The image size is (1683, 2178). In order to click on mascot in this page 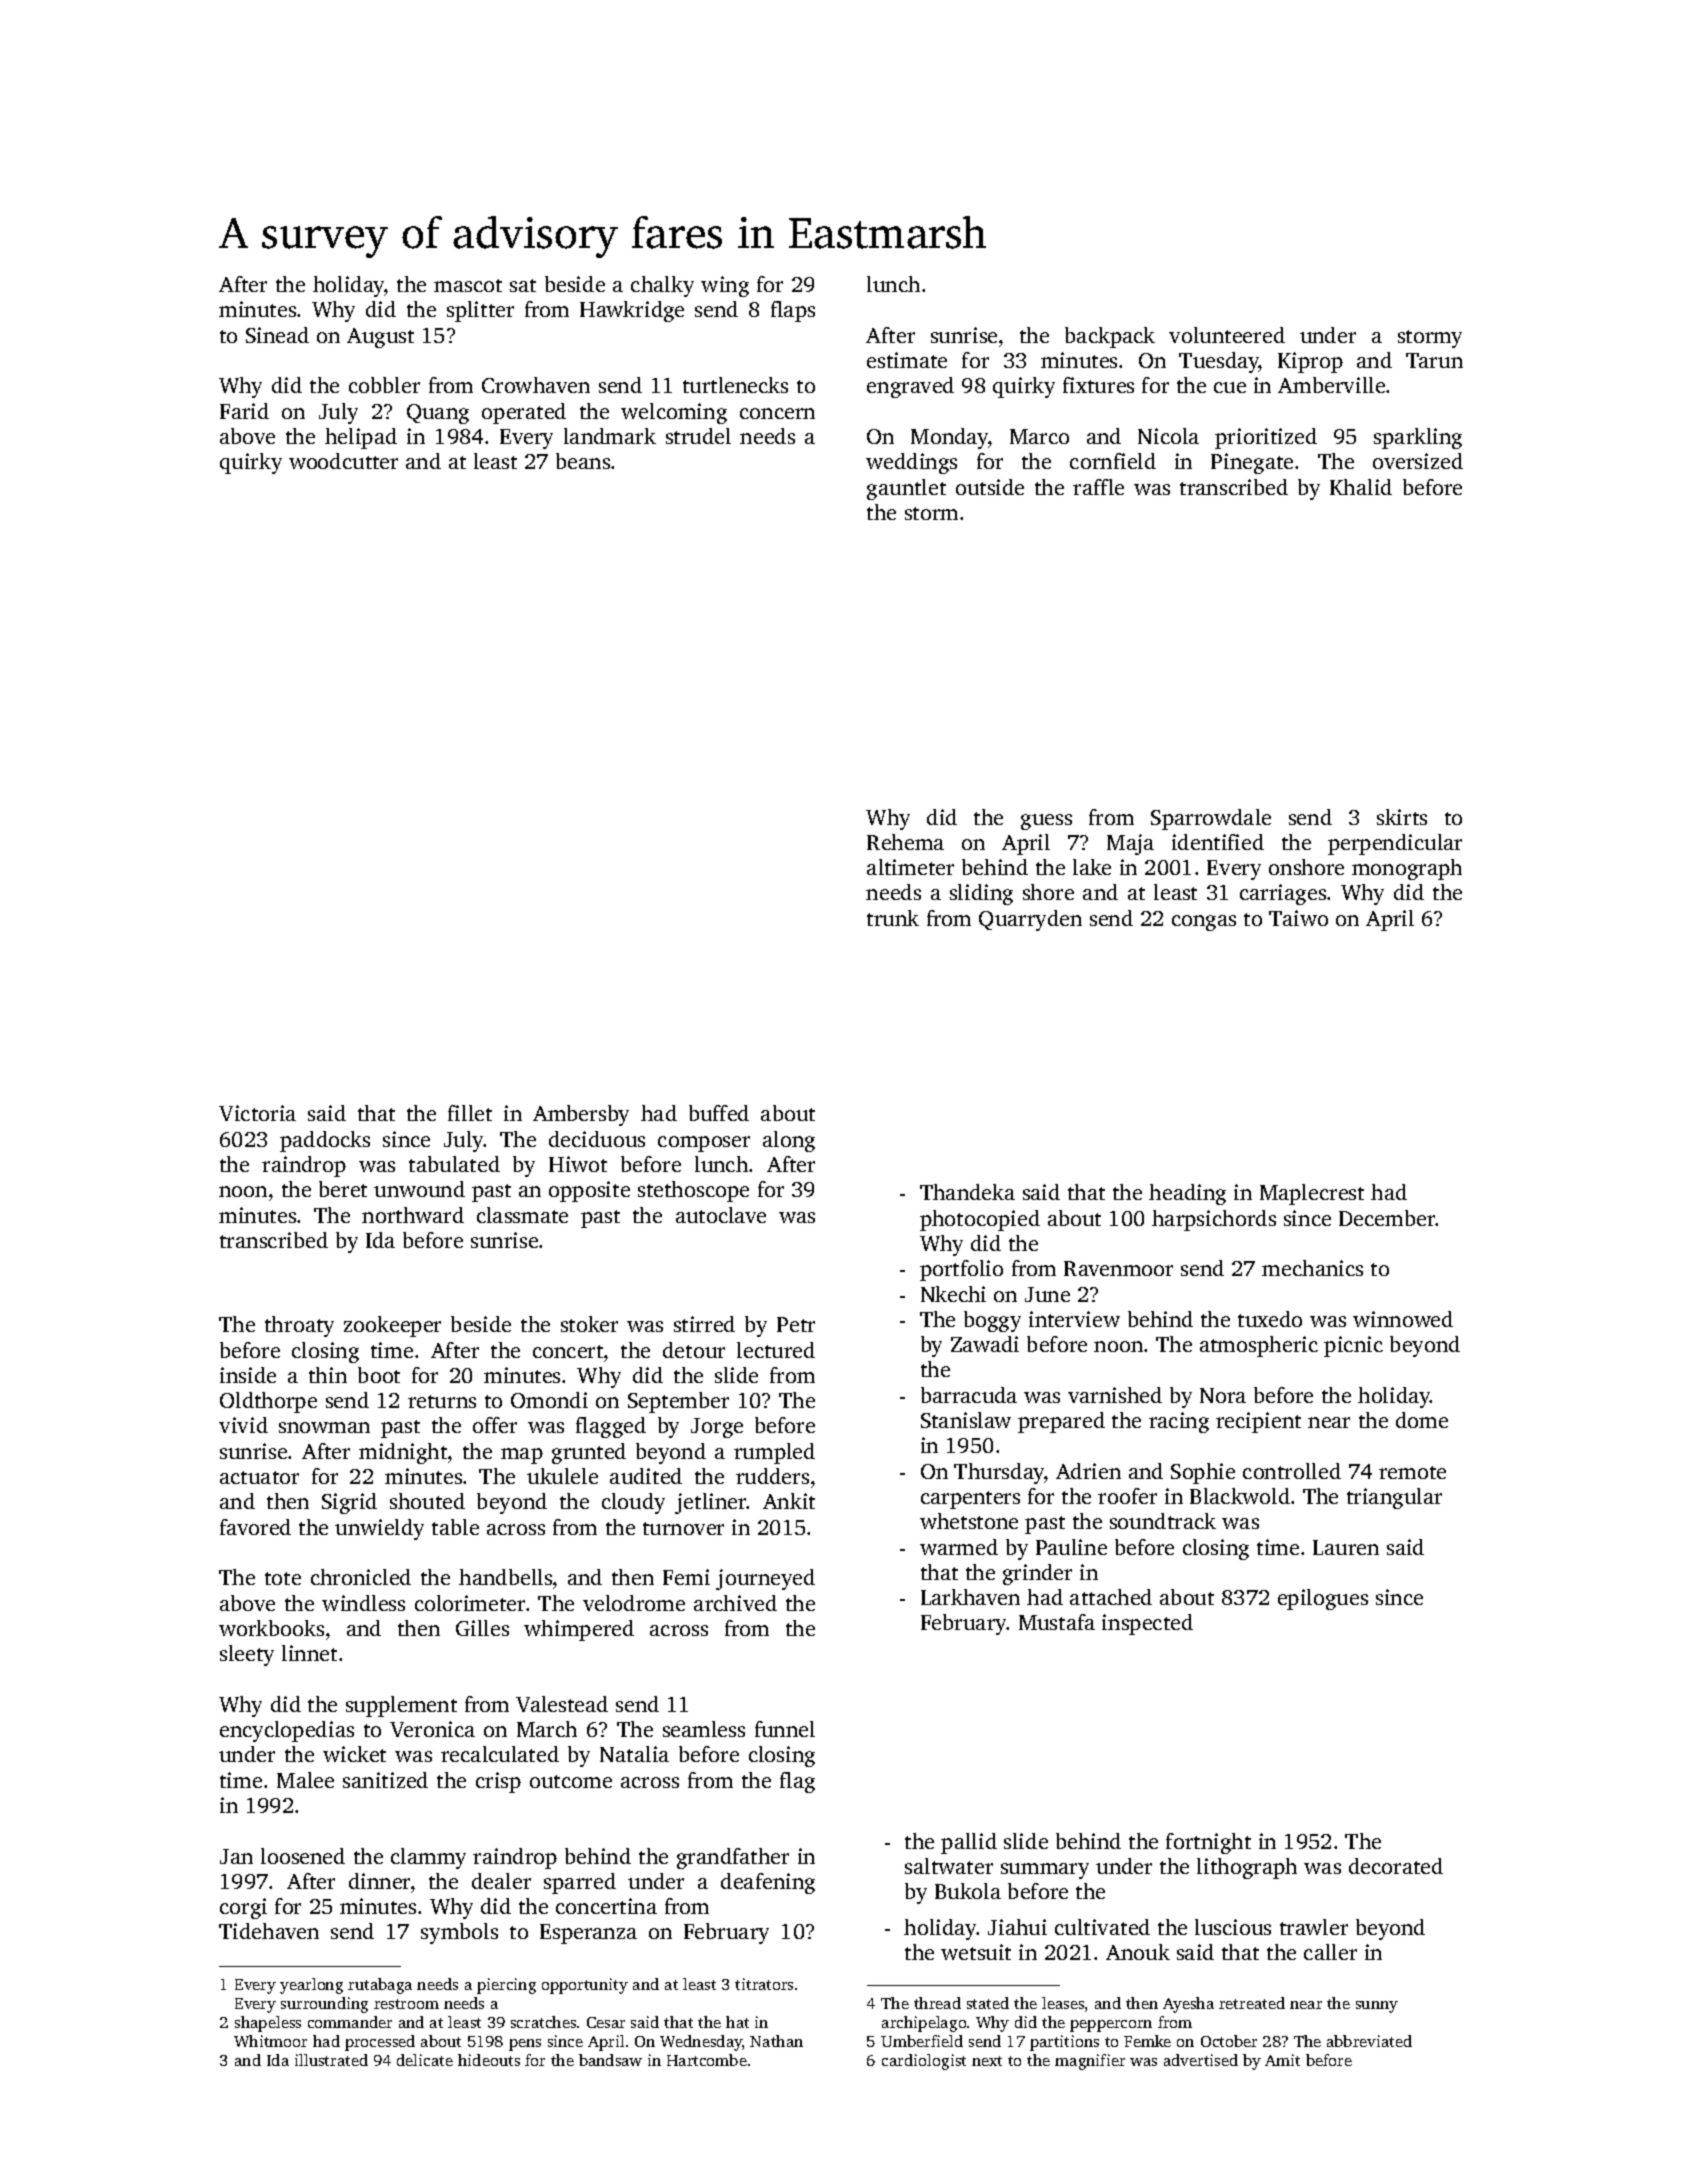, I will do `click(468, 285)`.
